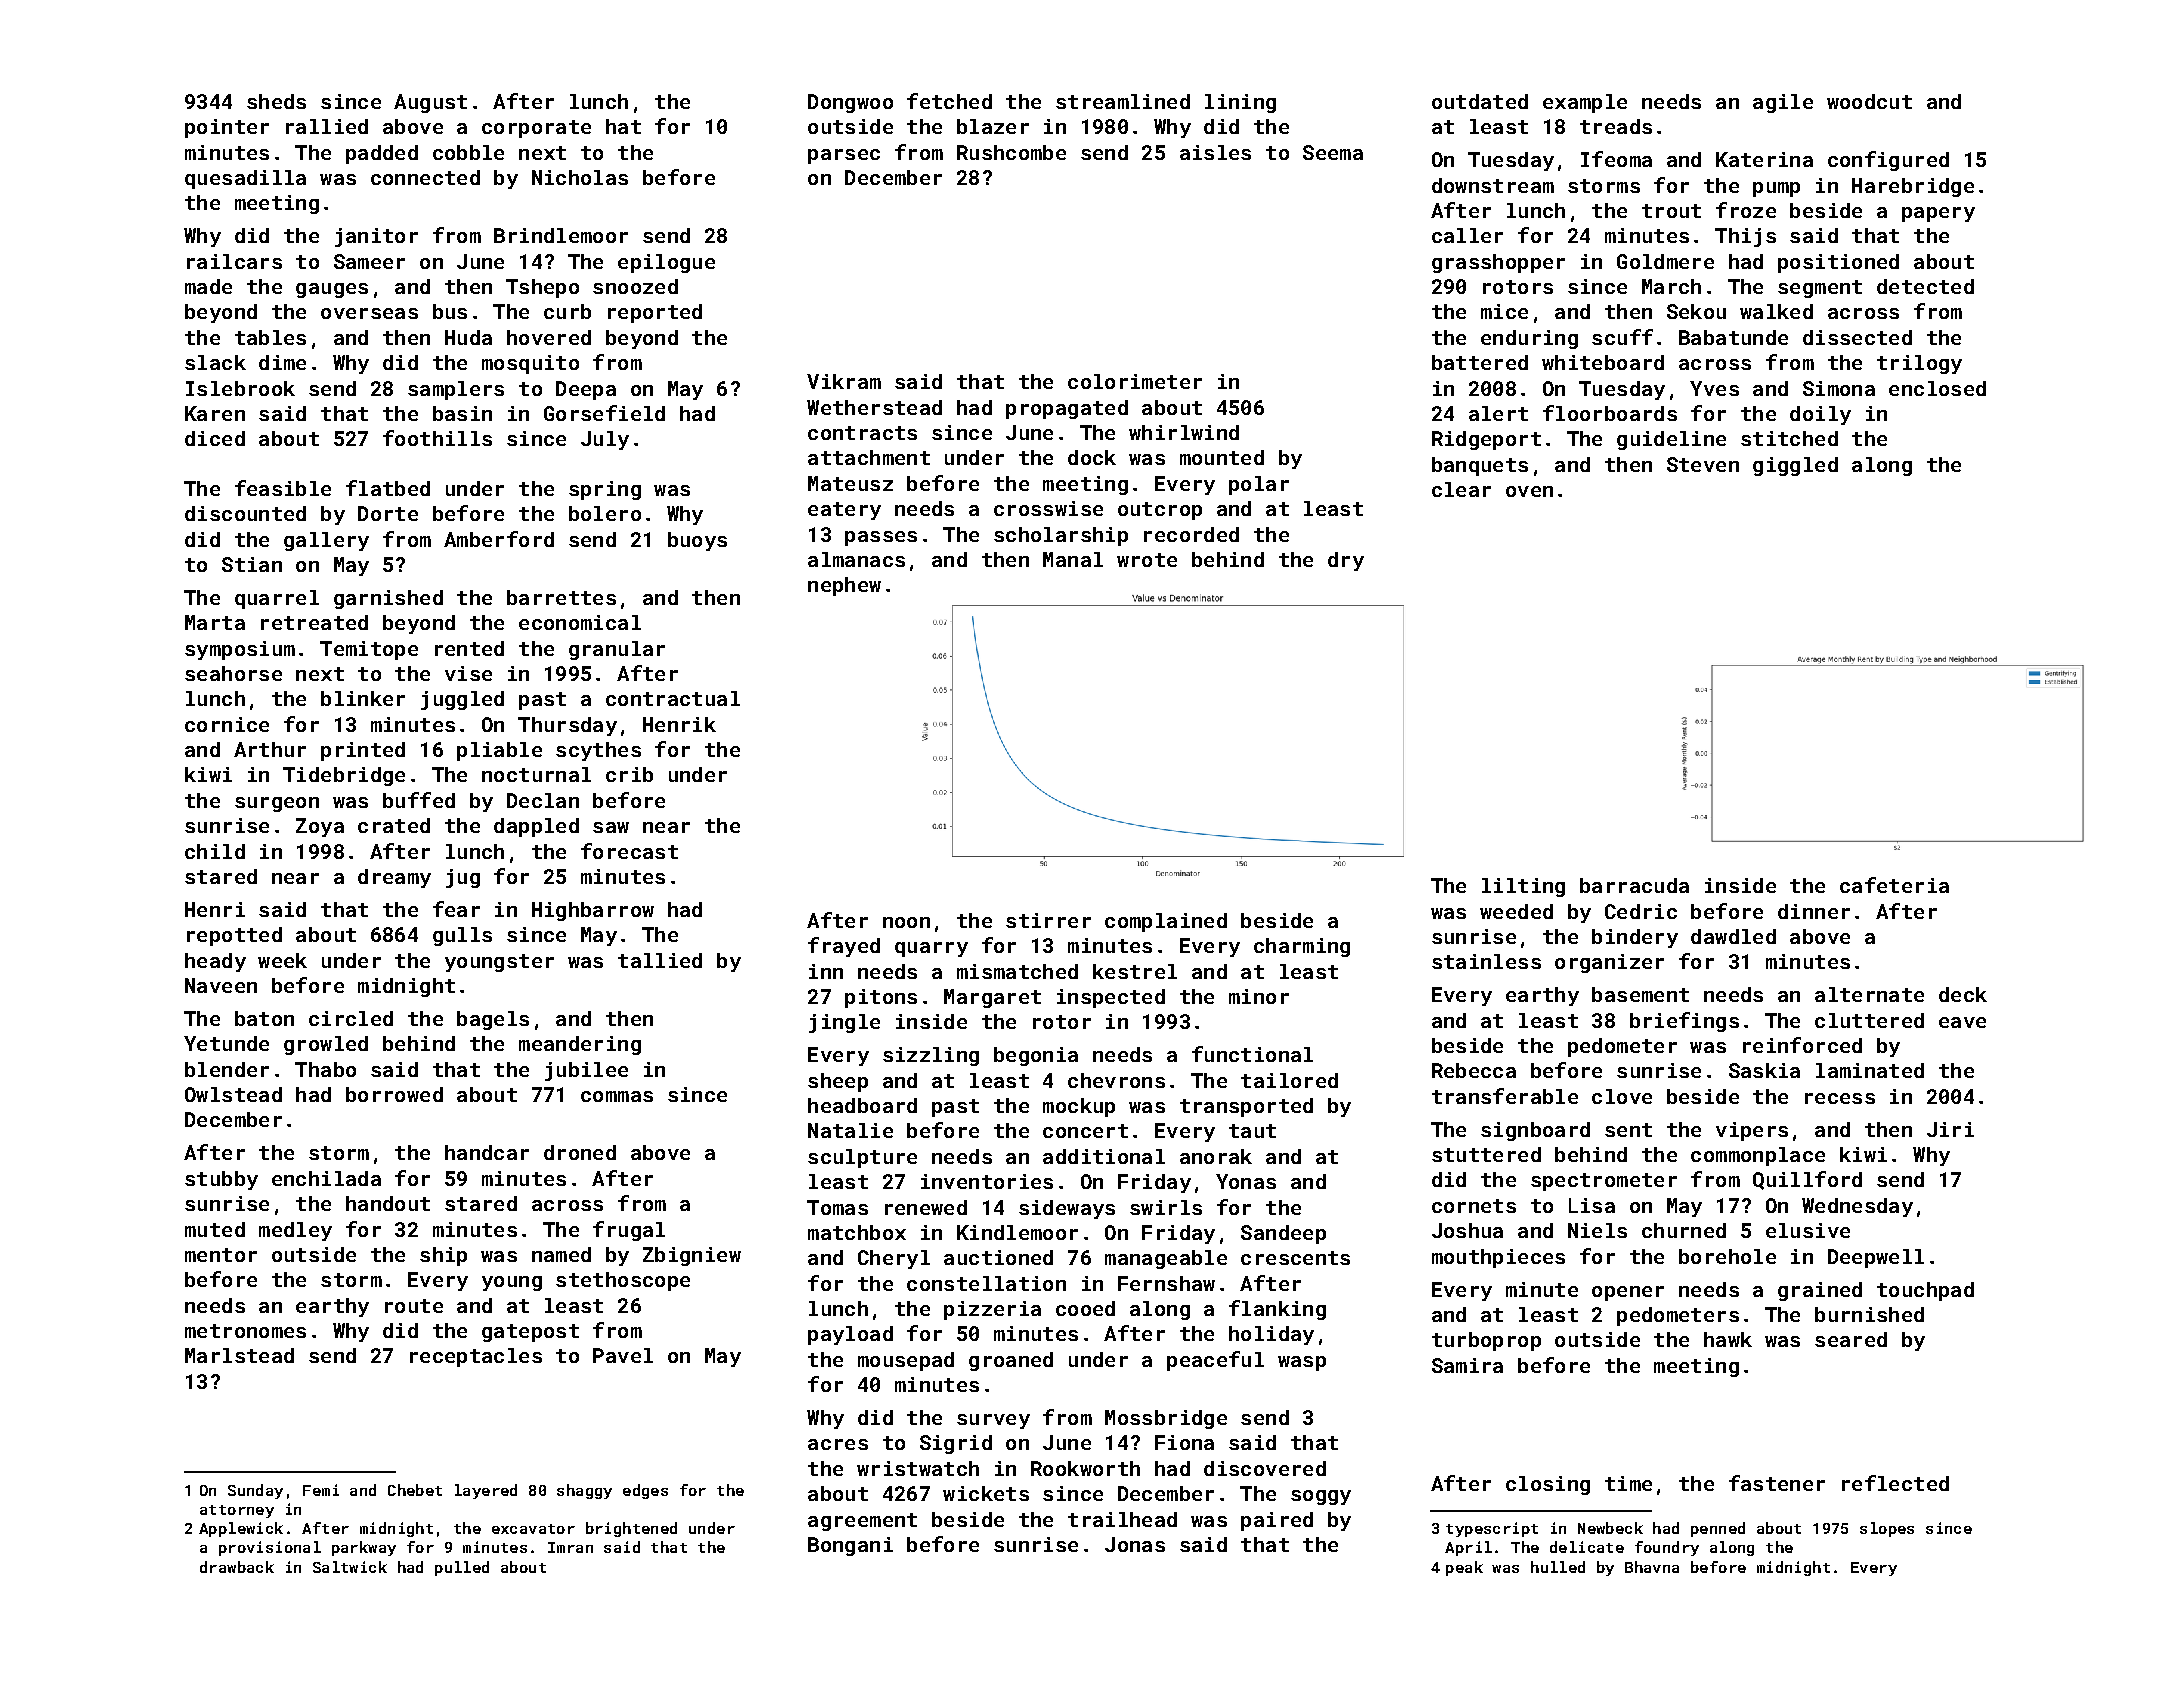  Describe the element at coordinates (239, 1355) in the screenshot. I see `Marlstead` at that location.
